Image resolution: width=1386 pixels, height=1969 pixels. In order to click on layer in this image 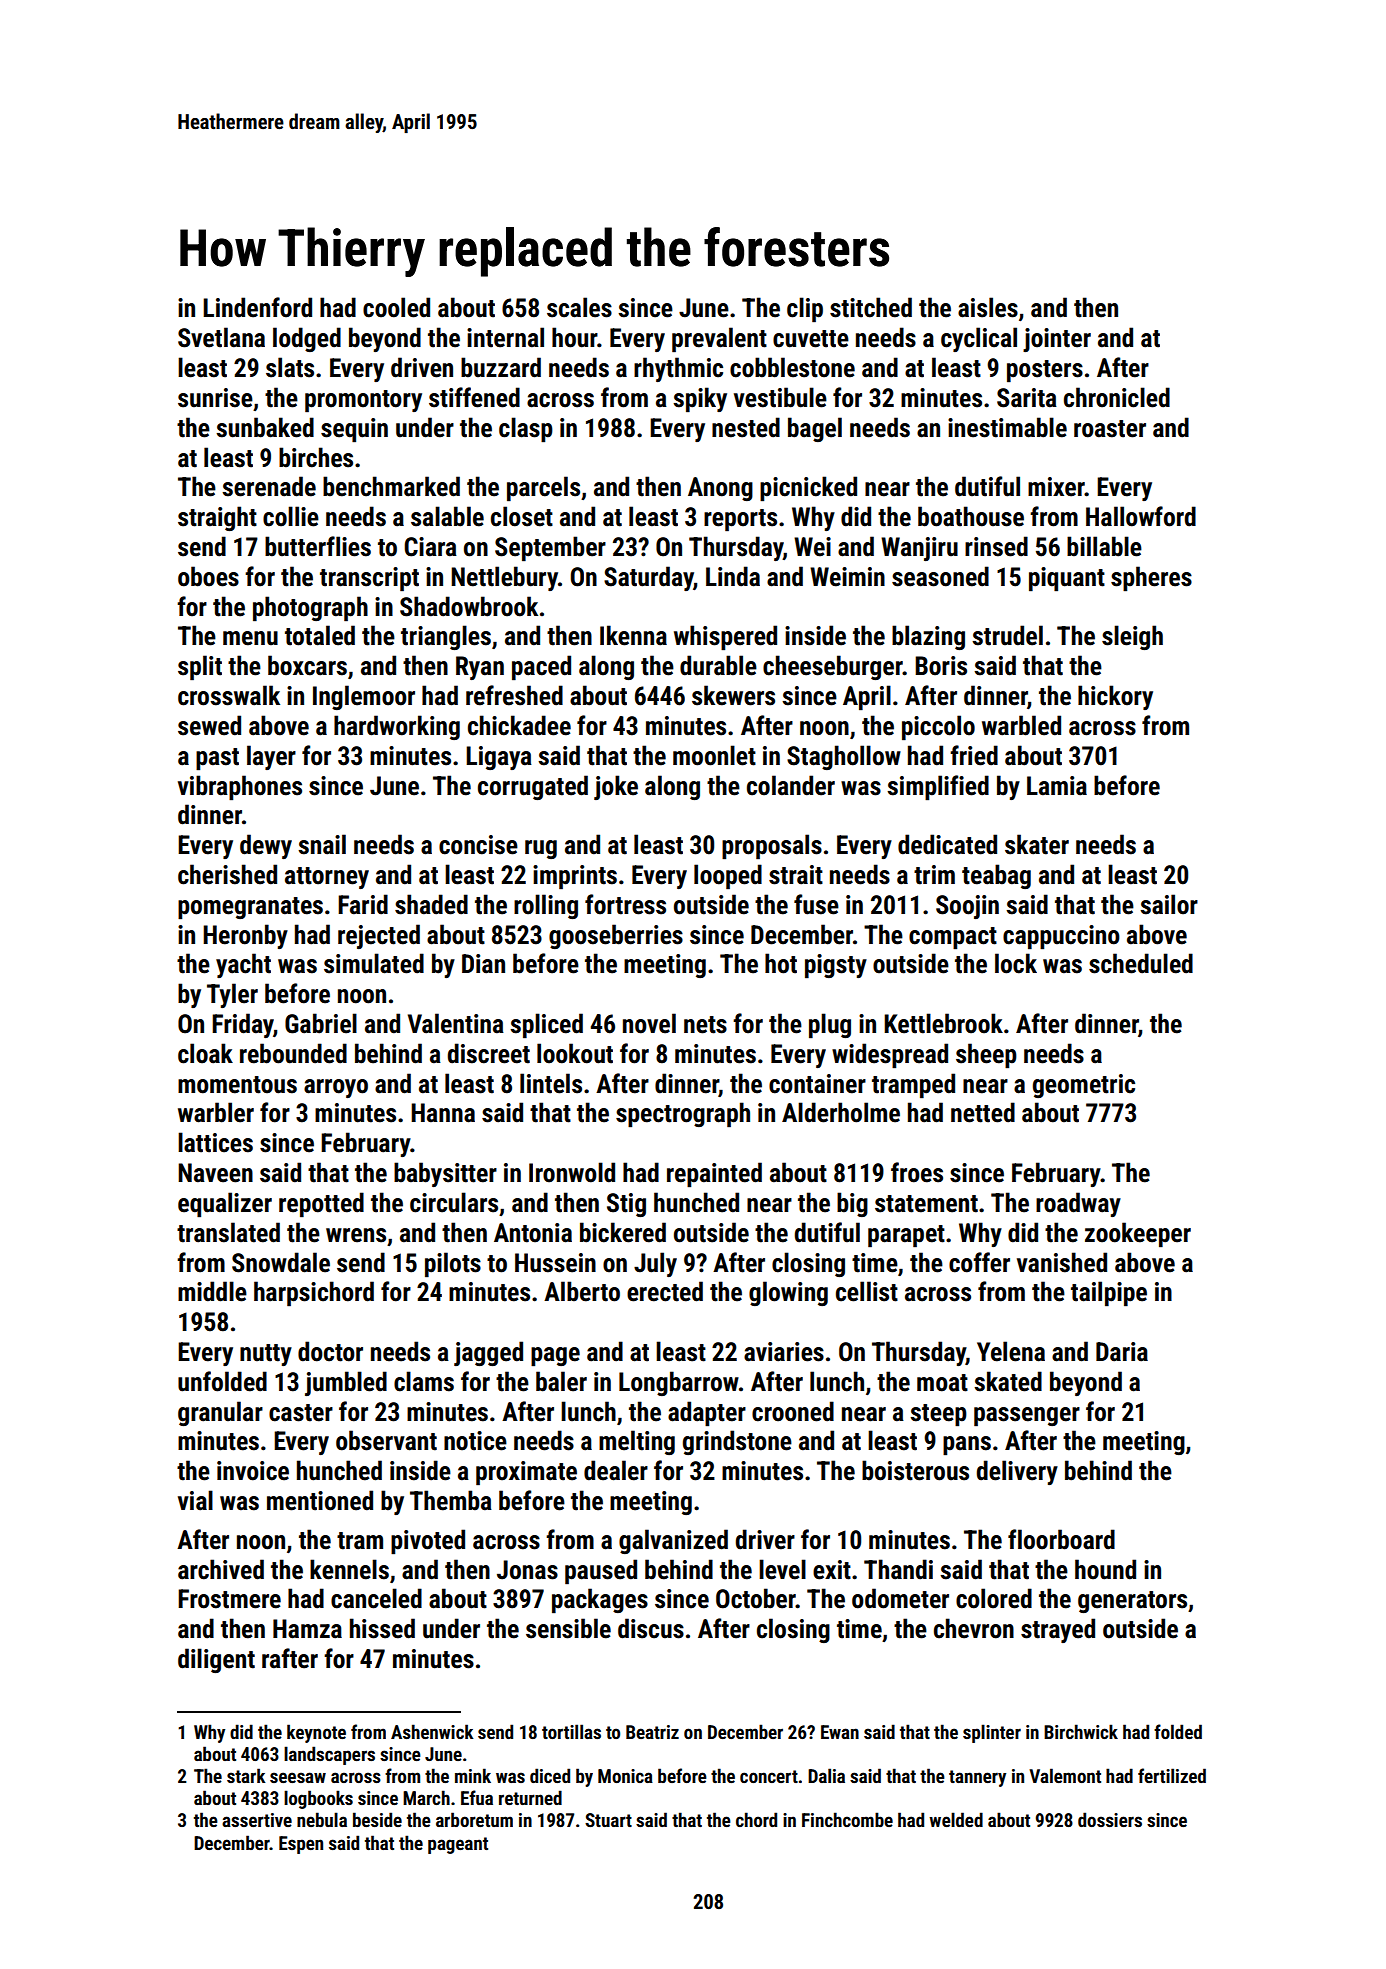, I will do `click(271, 757)`.
